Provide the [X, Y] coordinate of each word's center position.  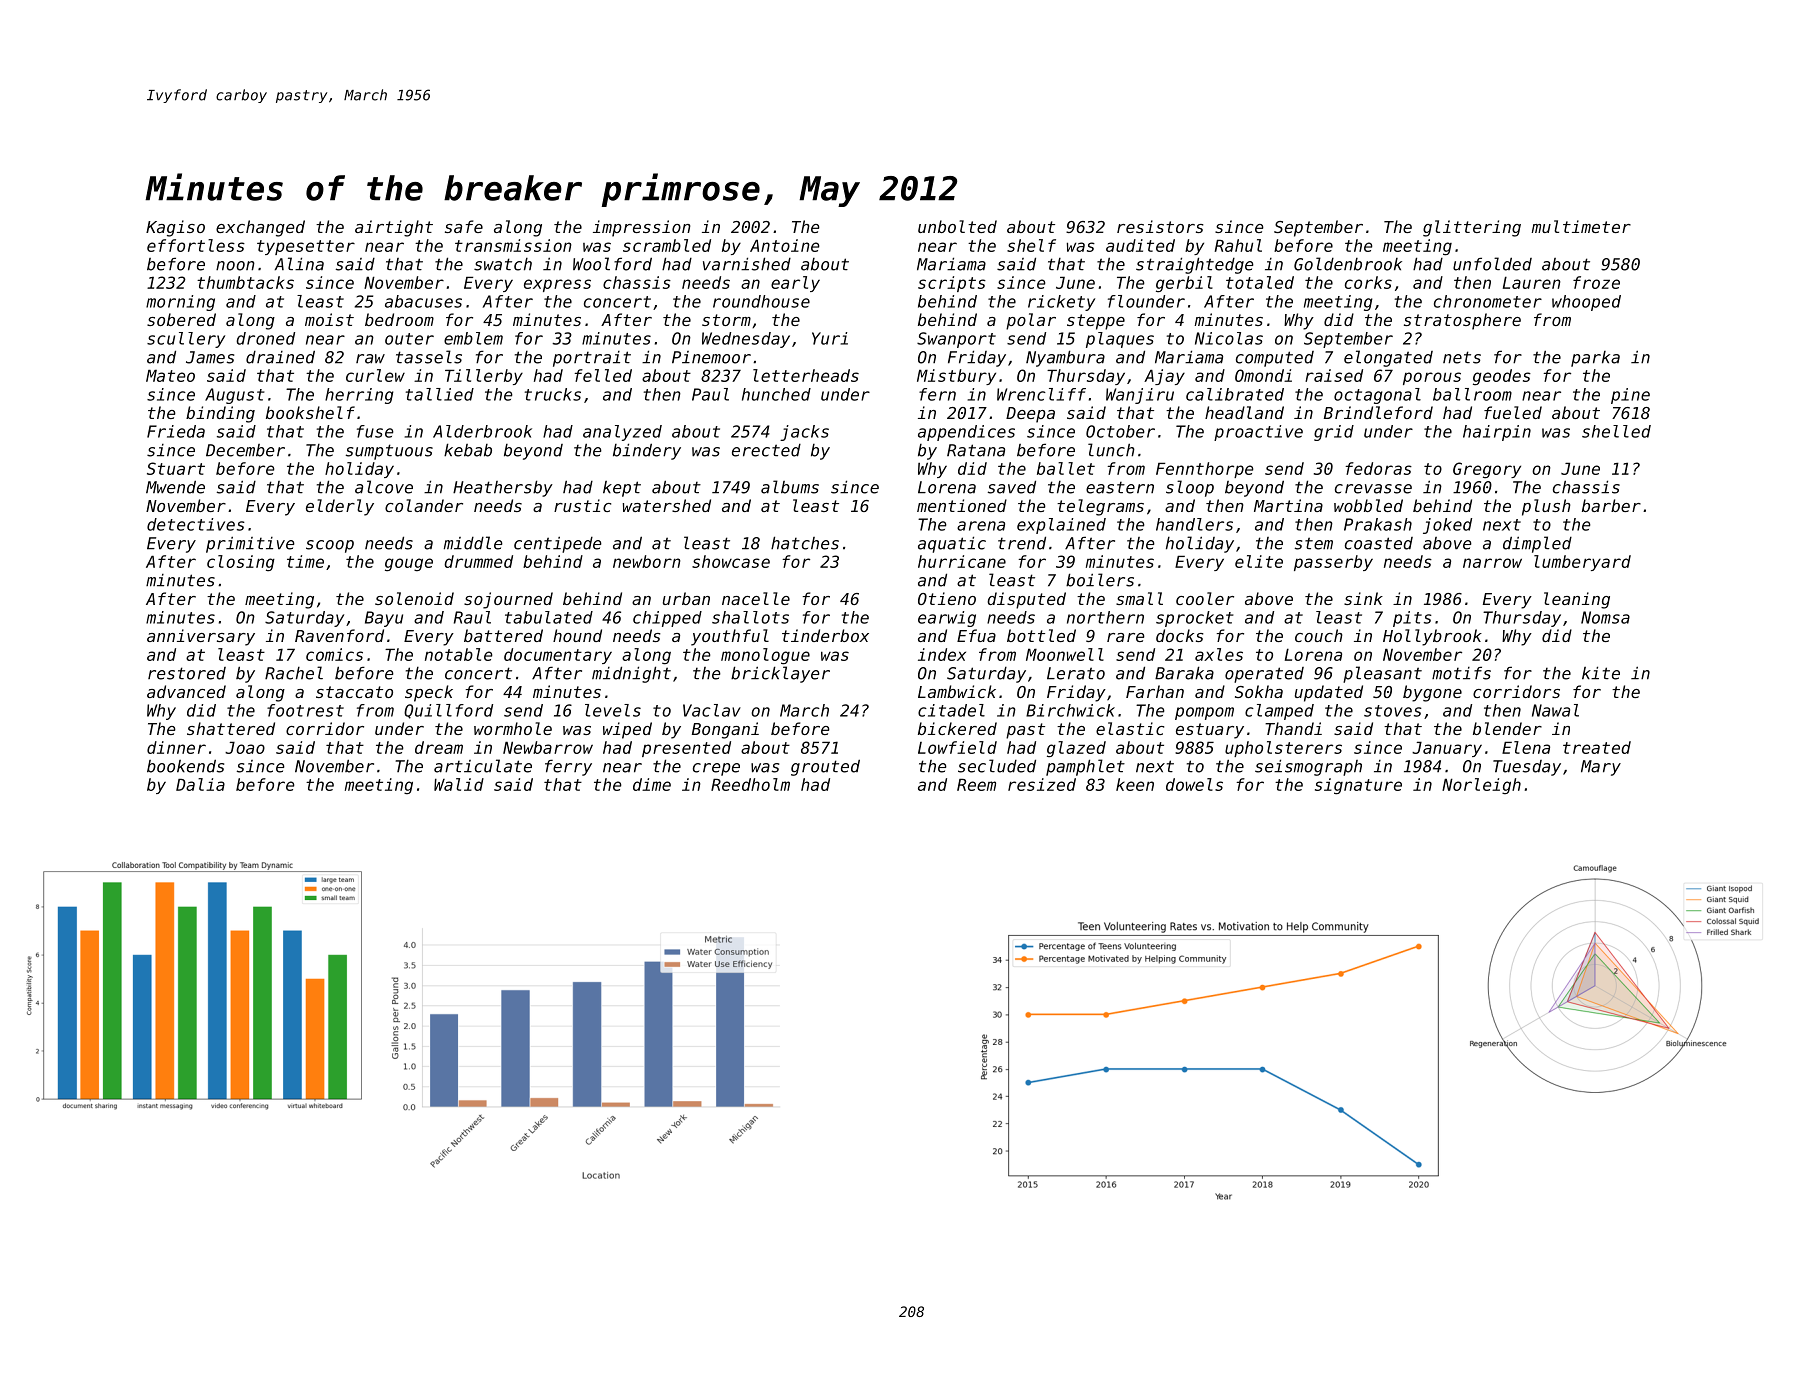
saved [1012, 487]
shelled [1616, 431]
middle [473, 543]
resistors [1160, 226]
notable [458, 654]
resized [1042, 784]
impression [642, 228]
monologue [765, 656]
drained [280, 357]
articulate [483, 766]
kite [1601, 673]
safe [464, 226]
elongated [1388, 358]
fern [937, 394]
